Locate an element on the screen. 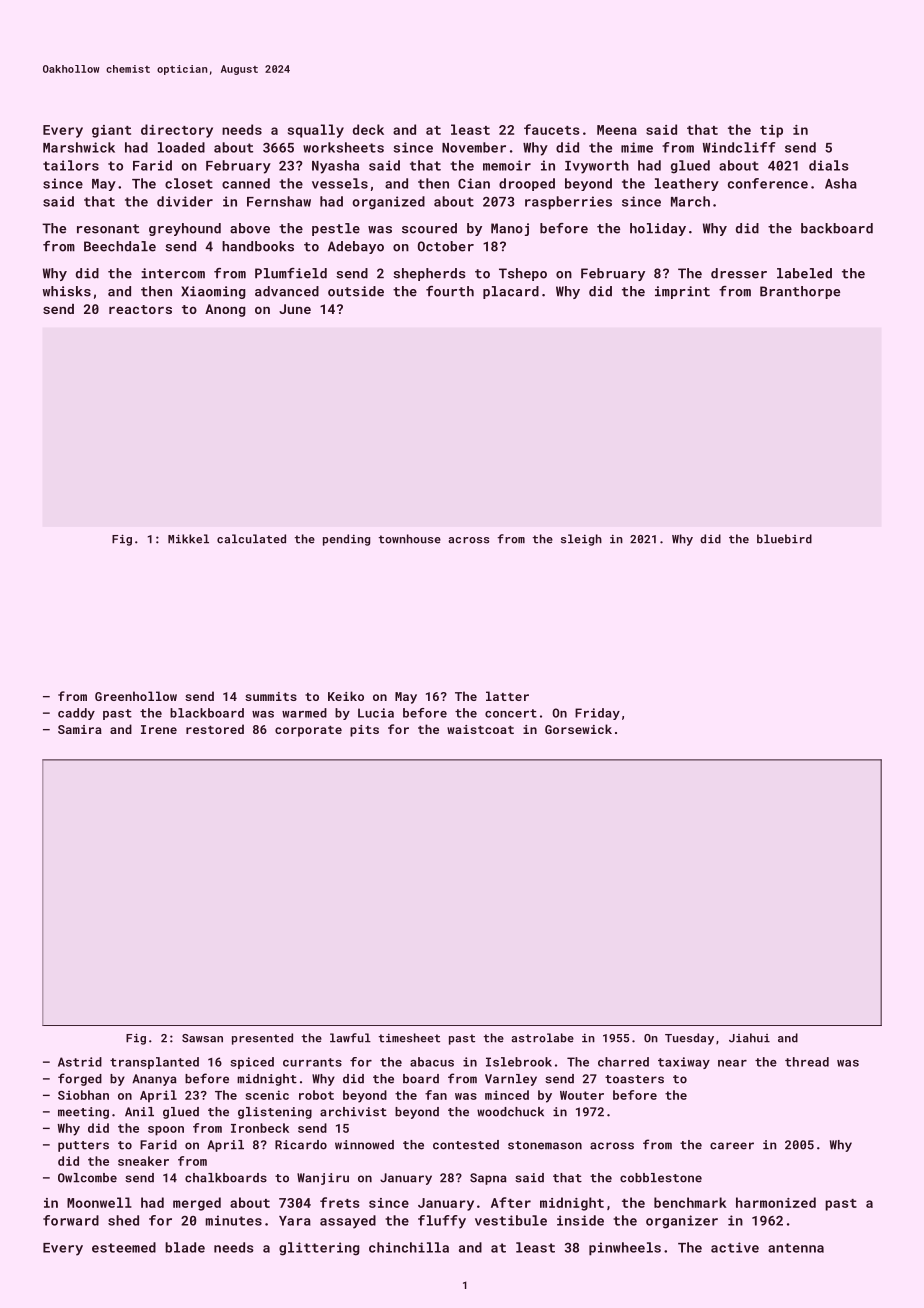  scenic is located at coordinates (267, 1095).
